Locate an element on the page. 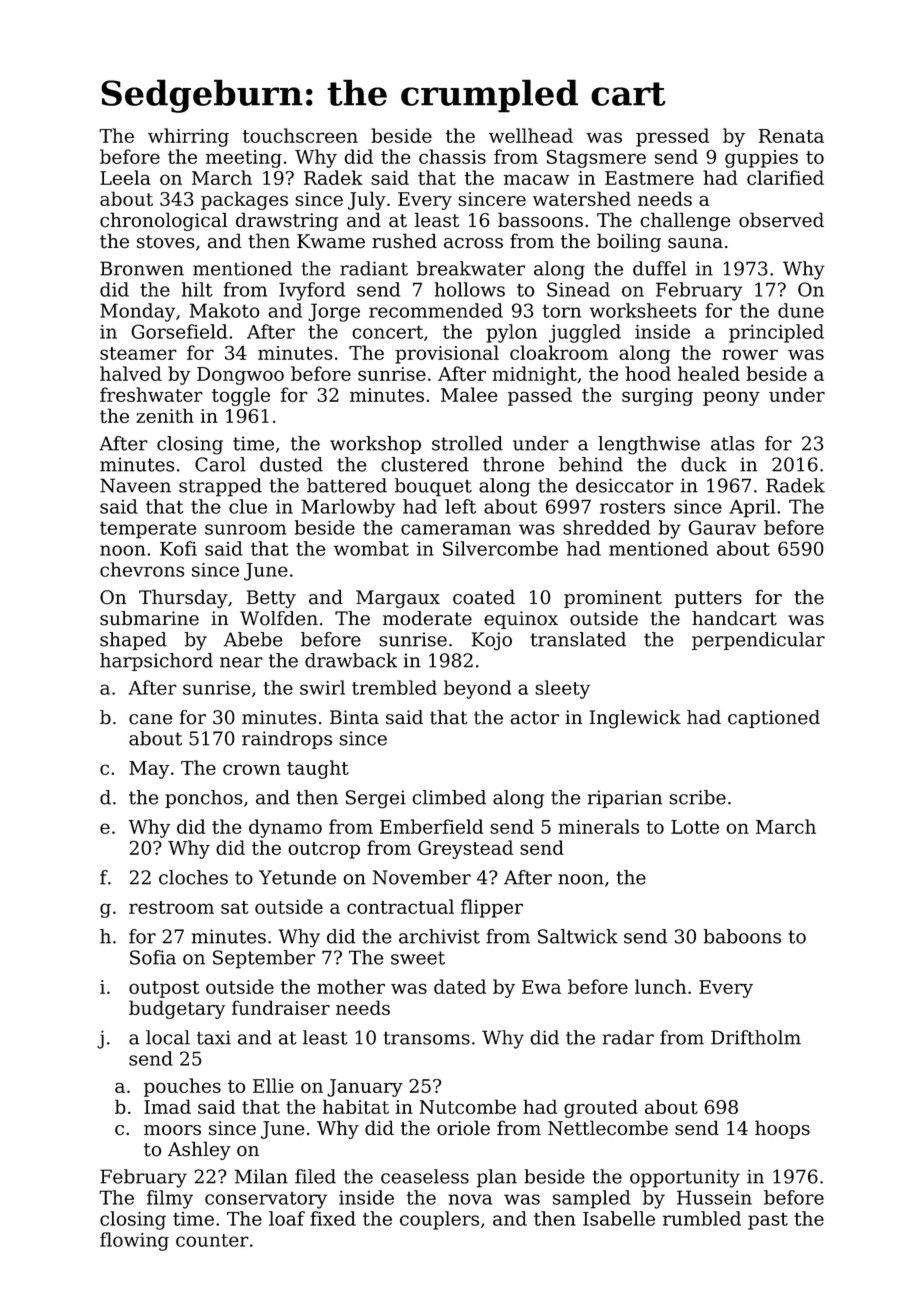 This image has height=1308, width=924. chronological is located at coordinates (163, 221).
